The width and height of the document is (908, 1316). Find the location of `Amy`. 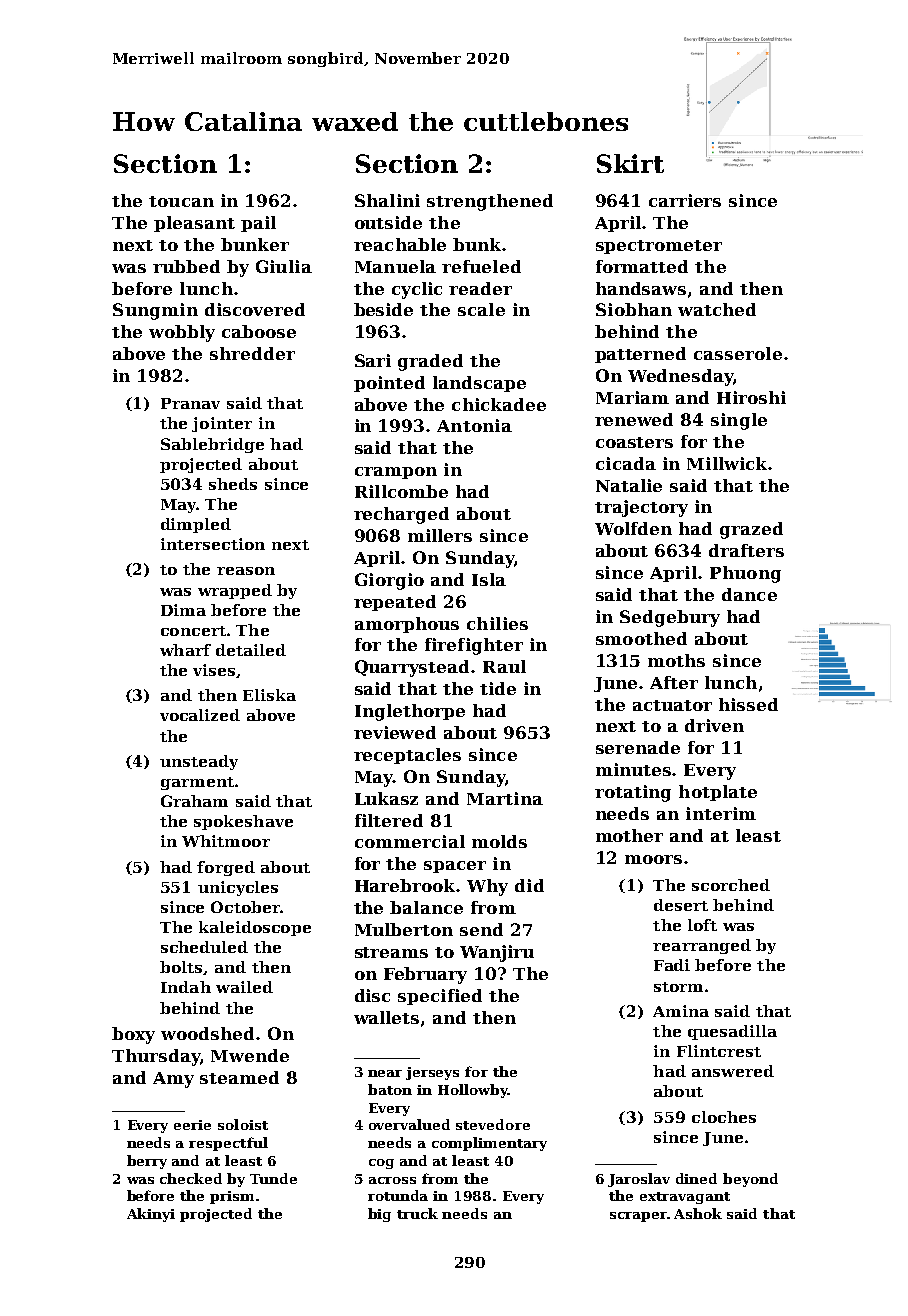

Amy is located at coordinates (173, 1080).
